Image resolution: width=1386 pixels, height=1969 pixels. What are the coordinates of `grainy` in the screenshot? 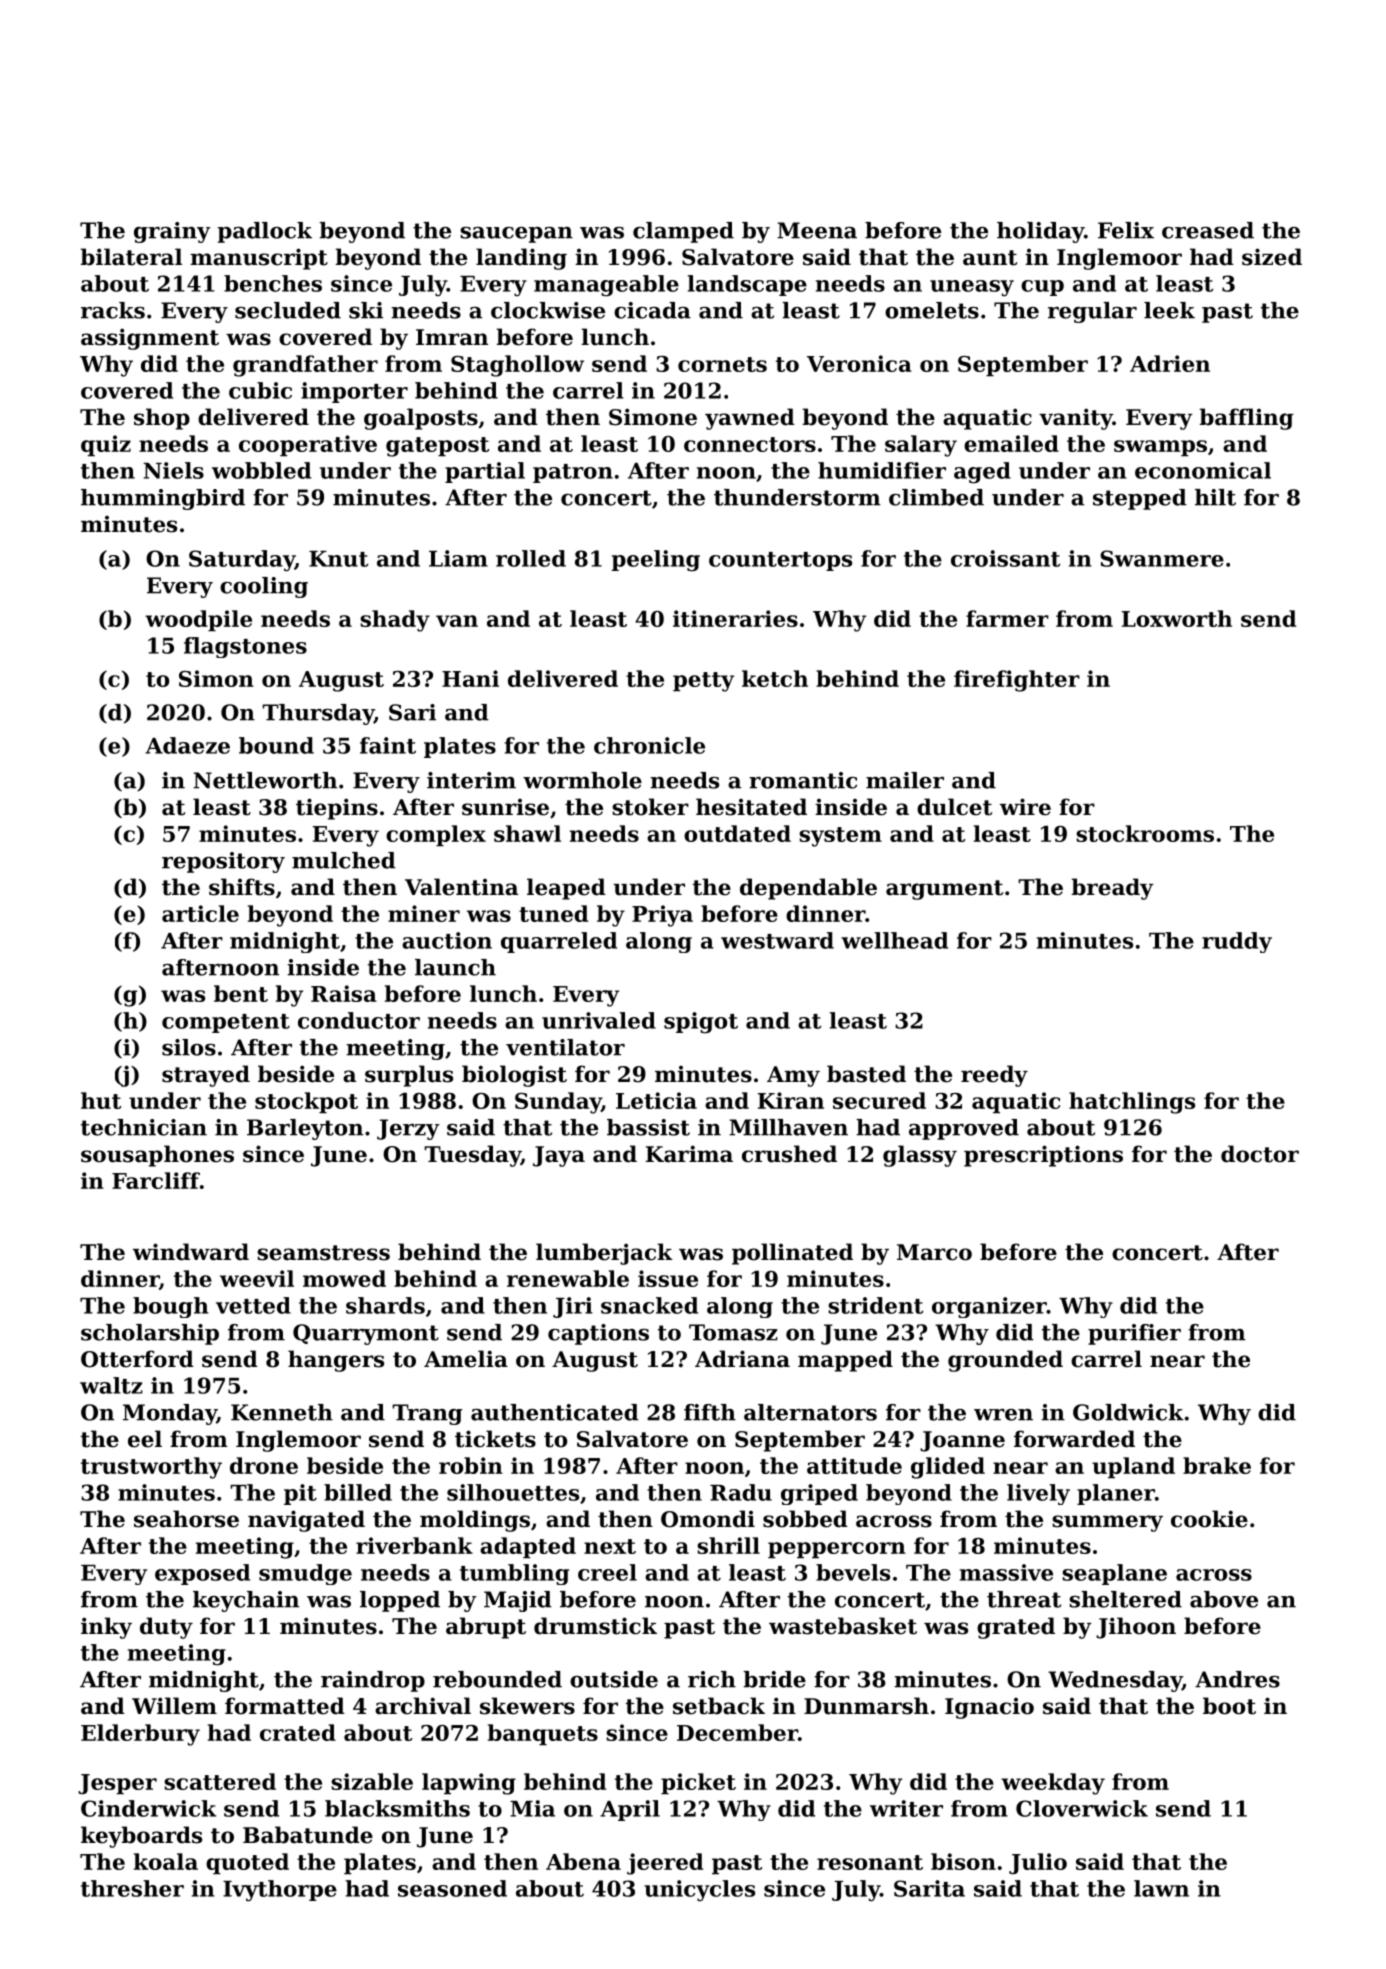 It's located at (172, 232).
